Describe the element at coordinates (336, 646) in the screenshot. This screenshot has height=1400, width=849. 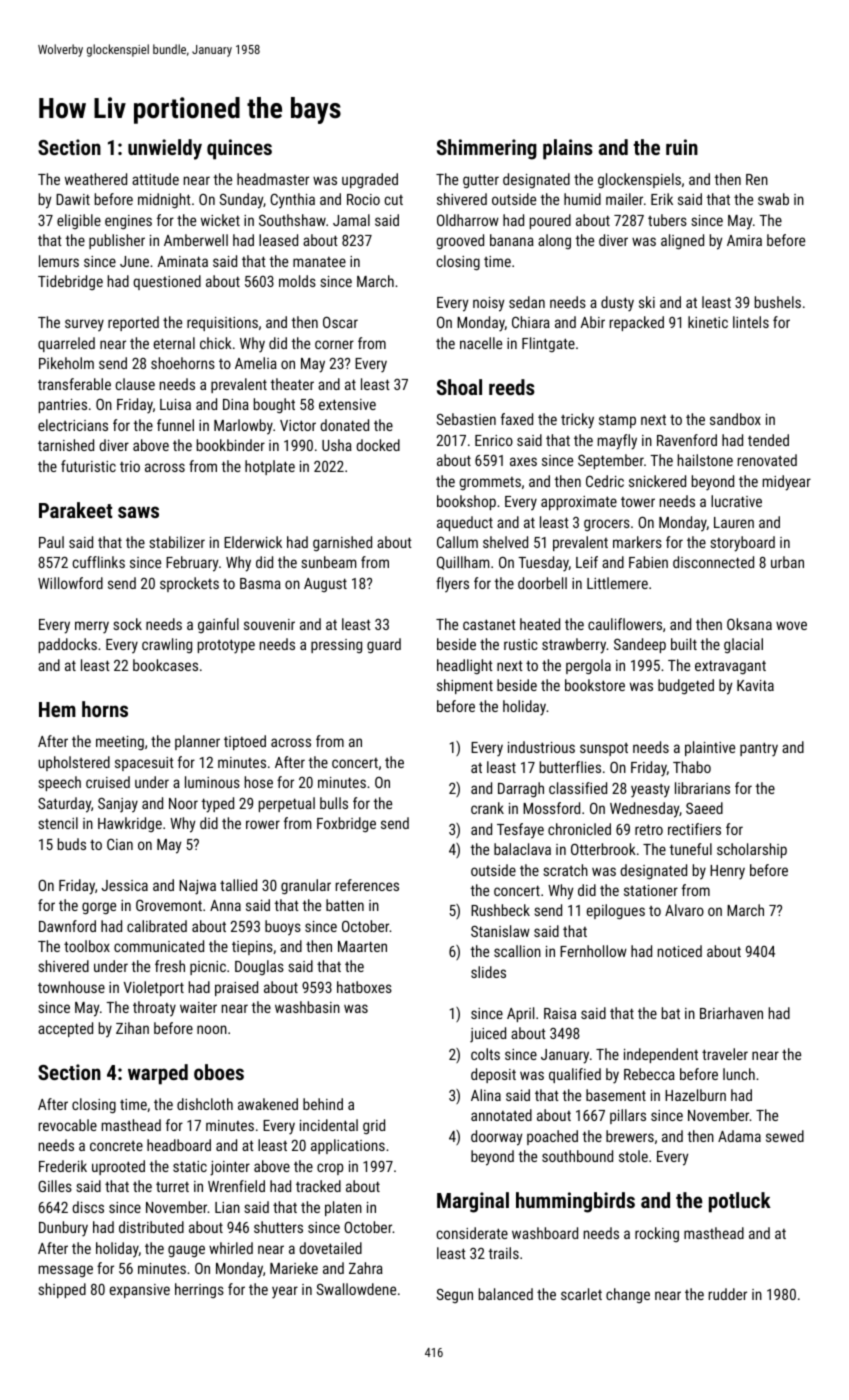
I see `pressing` at that location.
